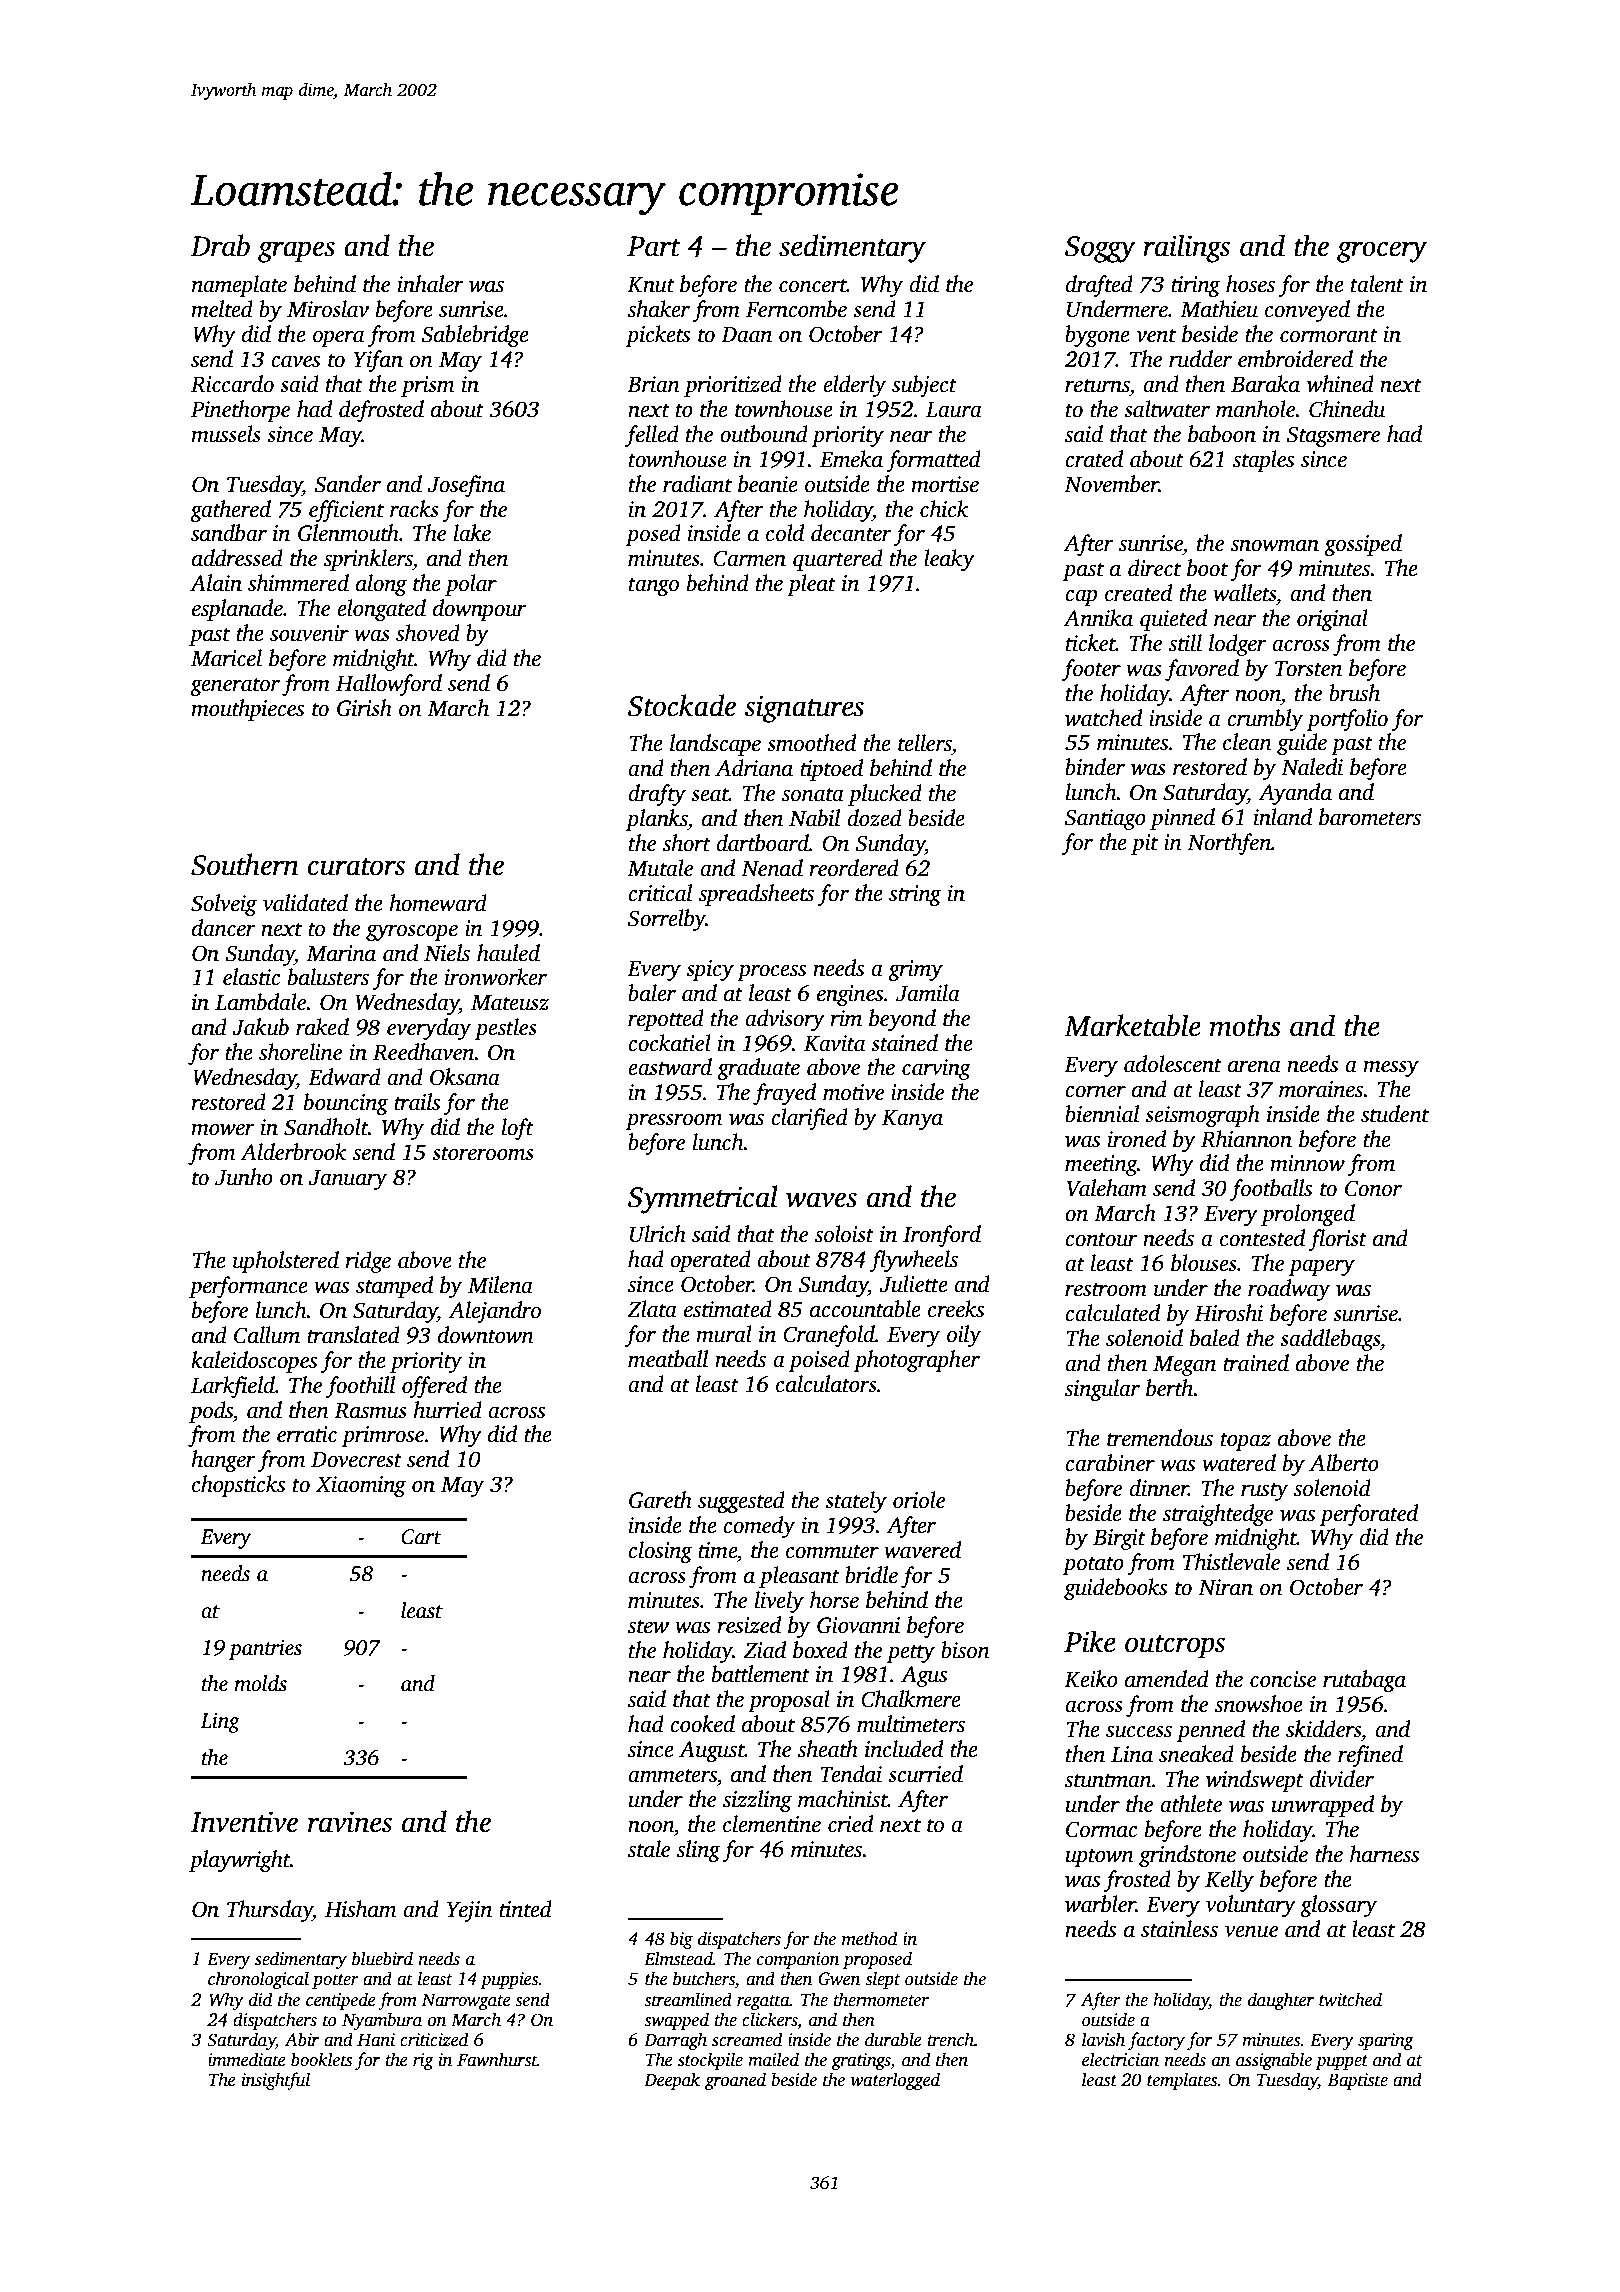 The height and width of the screenshot is (2292, 1620). I want to click on Knut, so click(651, 285).
